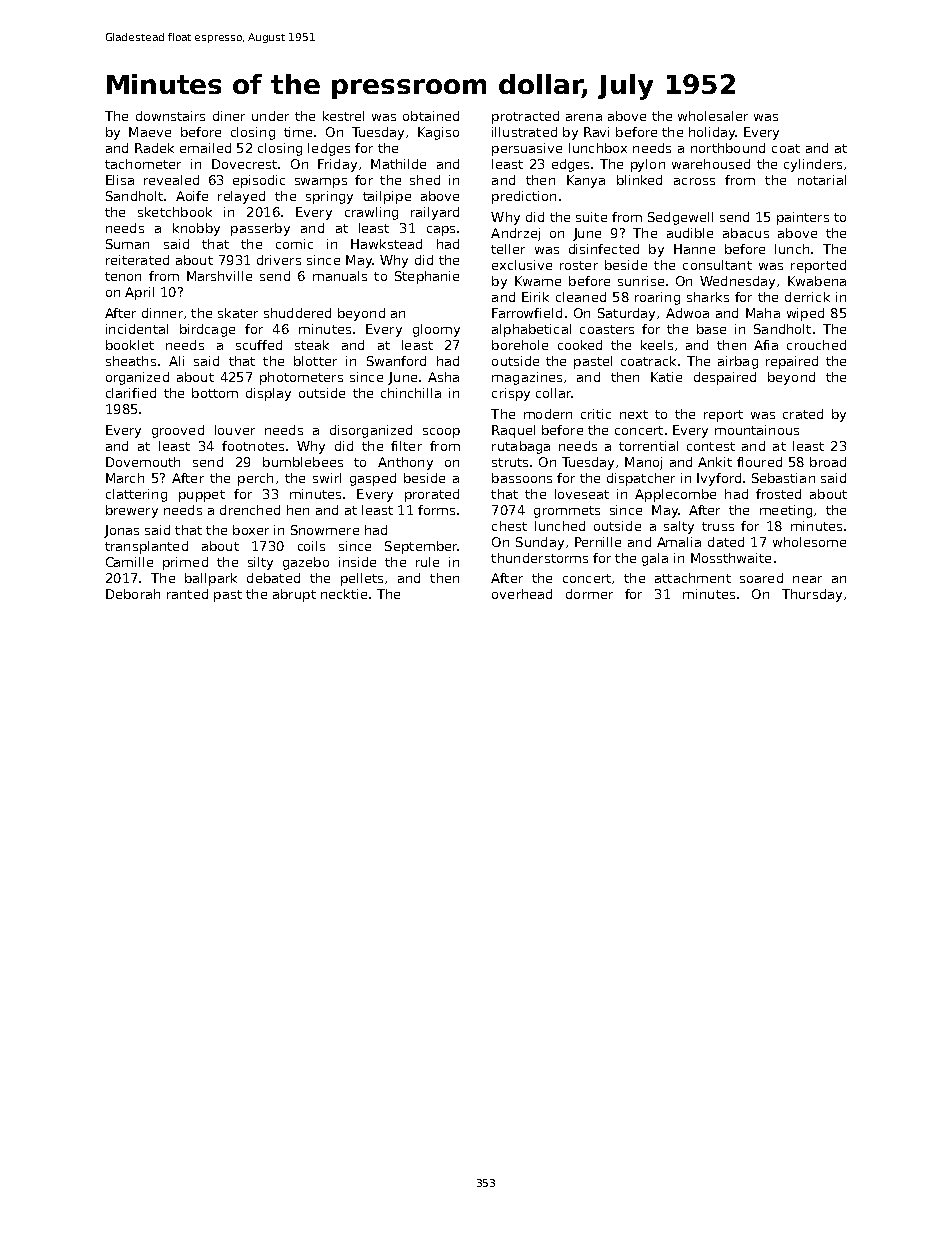 Image resolution: width=952 pixels, height=1233 pixels. I want to click on footnotes, so click(253, 446).
